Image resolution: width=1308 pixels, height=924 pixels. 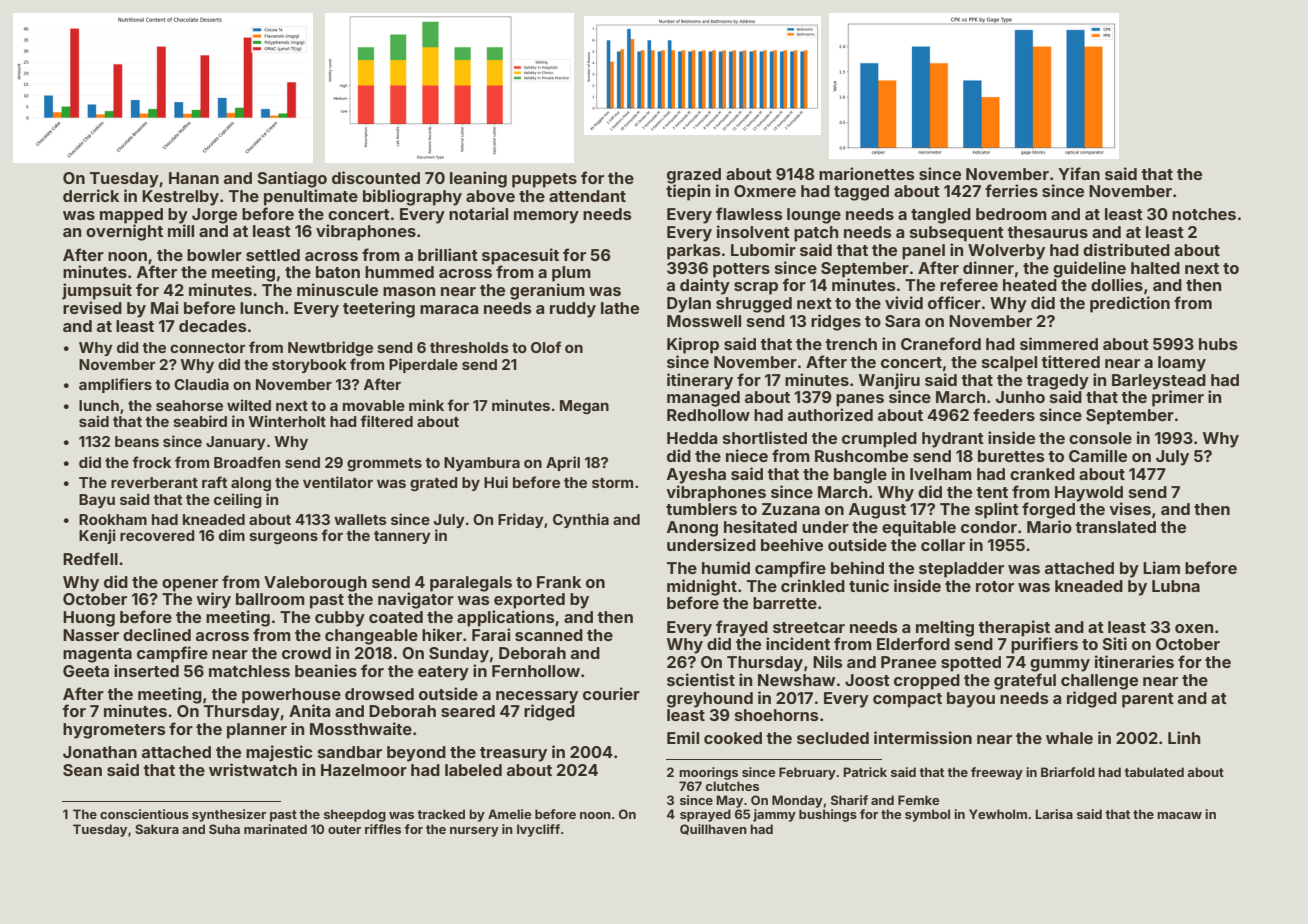 What do you see at coordinates (997, 510) in the screenshot?
I see `splint` at bounding box center [997, 510].
